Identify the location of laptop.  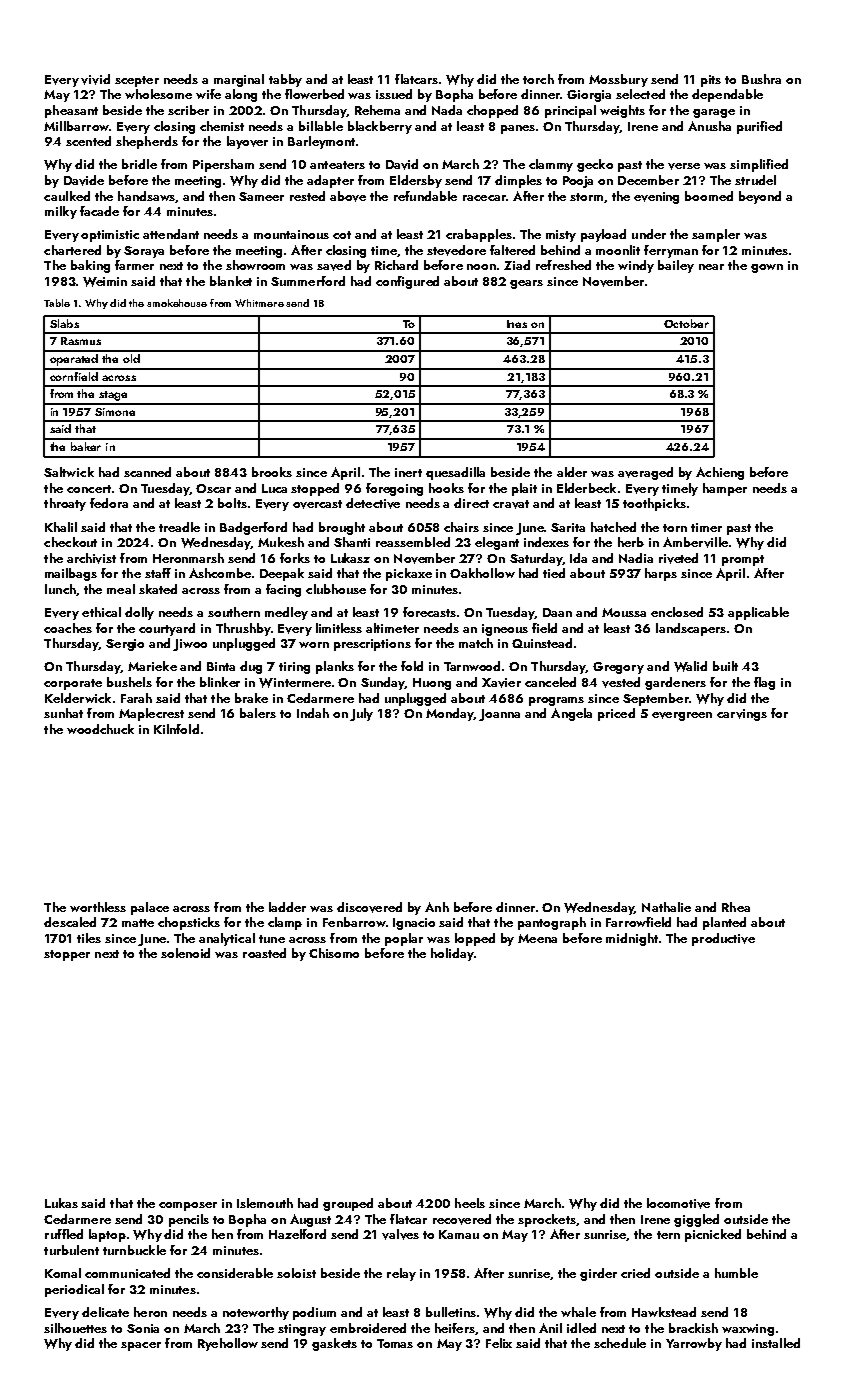
(107, 1235).
